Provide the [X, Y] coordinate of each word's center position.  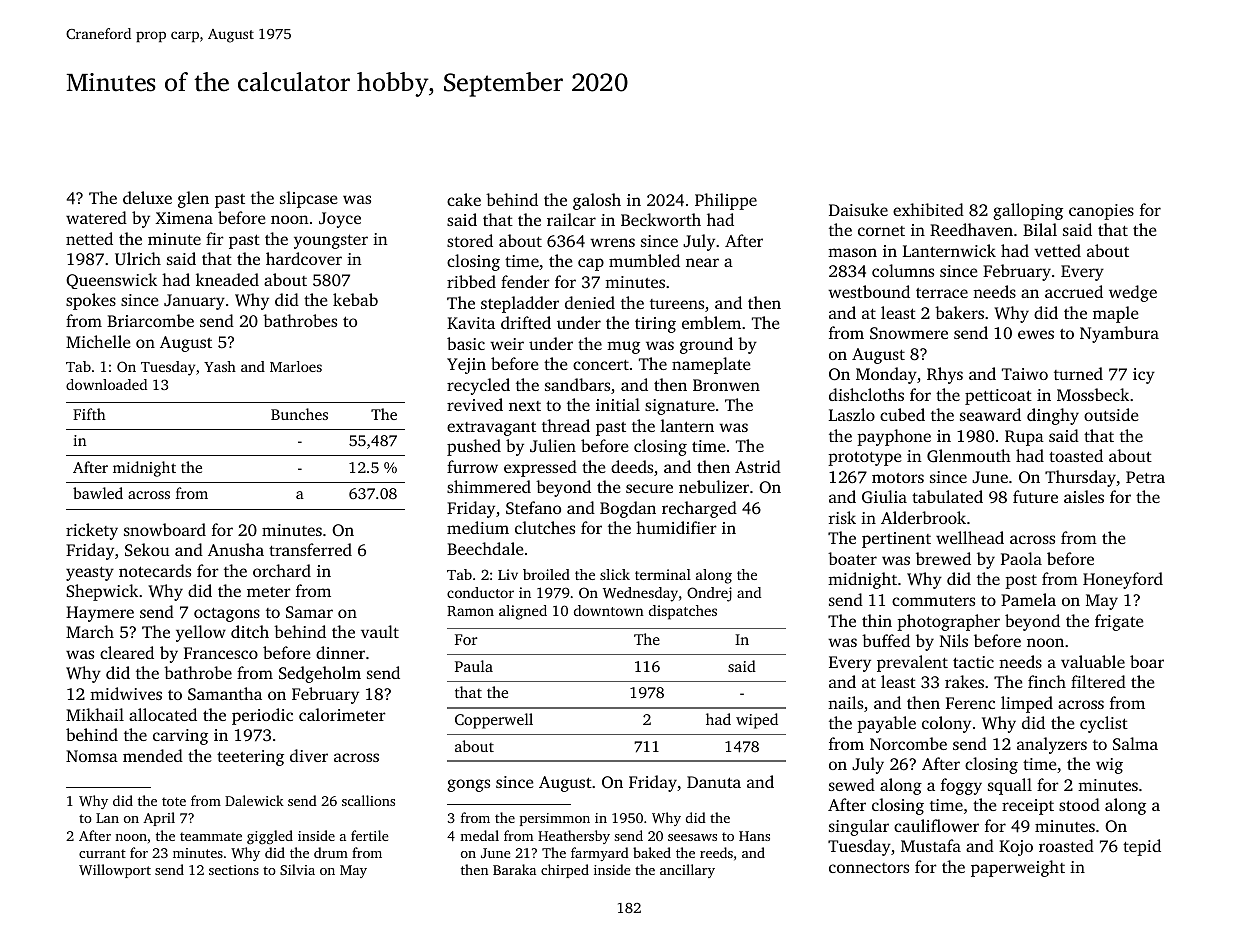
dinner [340, 652]
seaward [990, 414]
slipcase [309, 199]
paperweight [1018, 868]
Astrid [758, 466]
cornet [881, 231]
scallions [368, 800]
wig [1109, 766]
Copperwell [494, 721]
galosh [597, 201]
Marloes [296, 366]
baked [652, 852]
